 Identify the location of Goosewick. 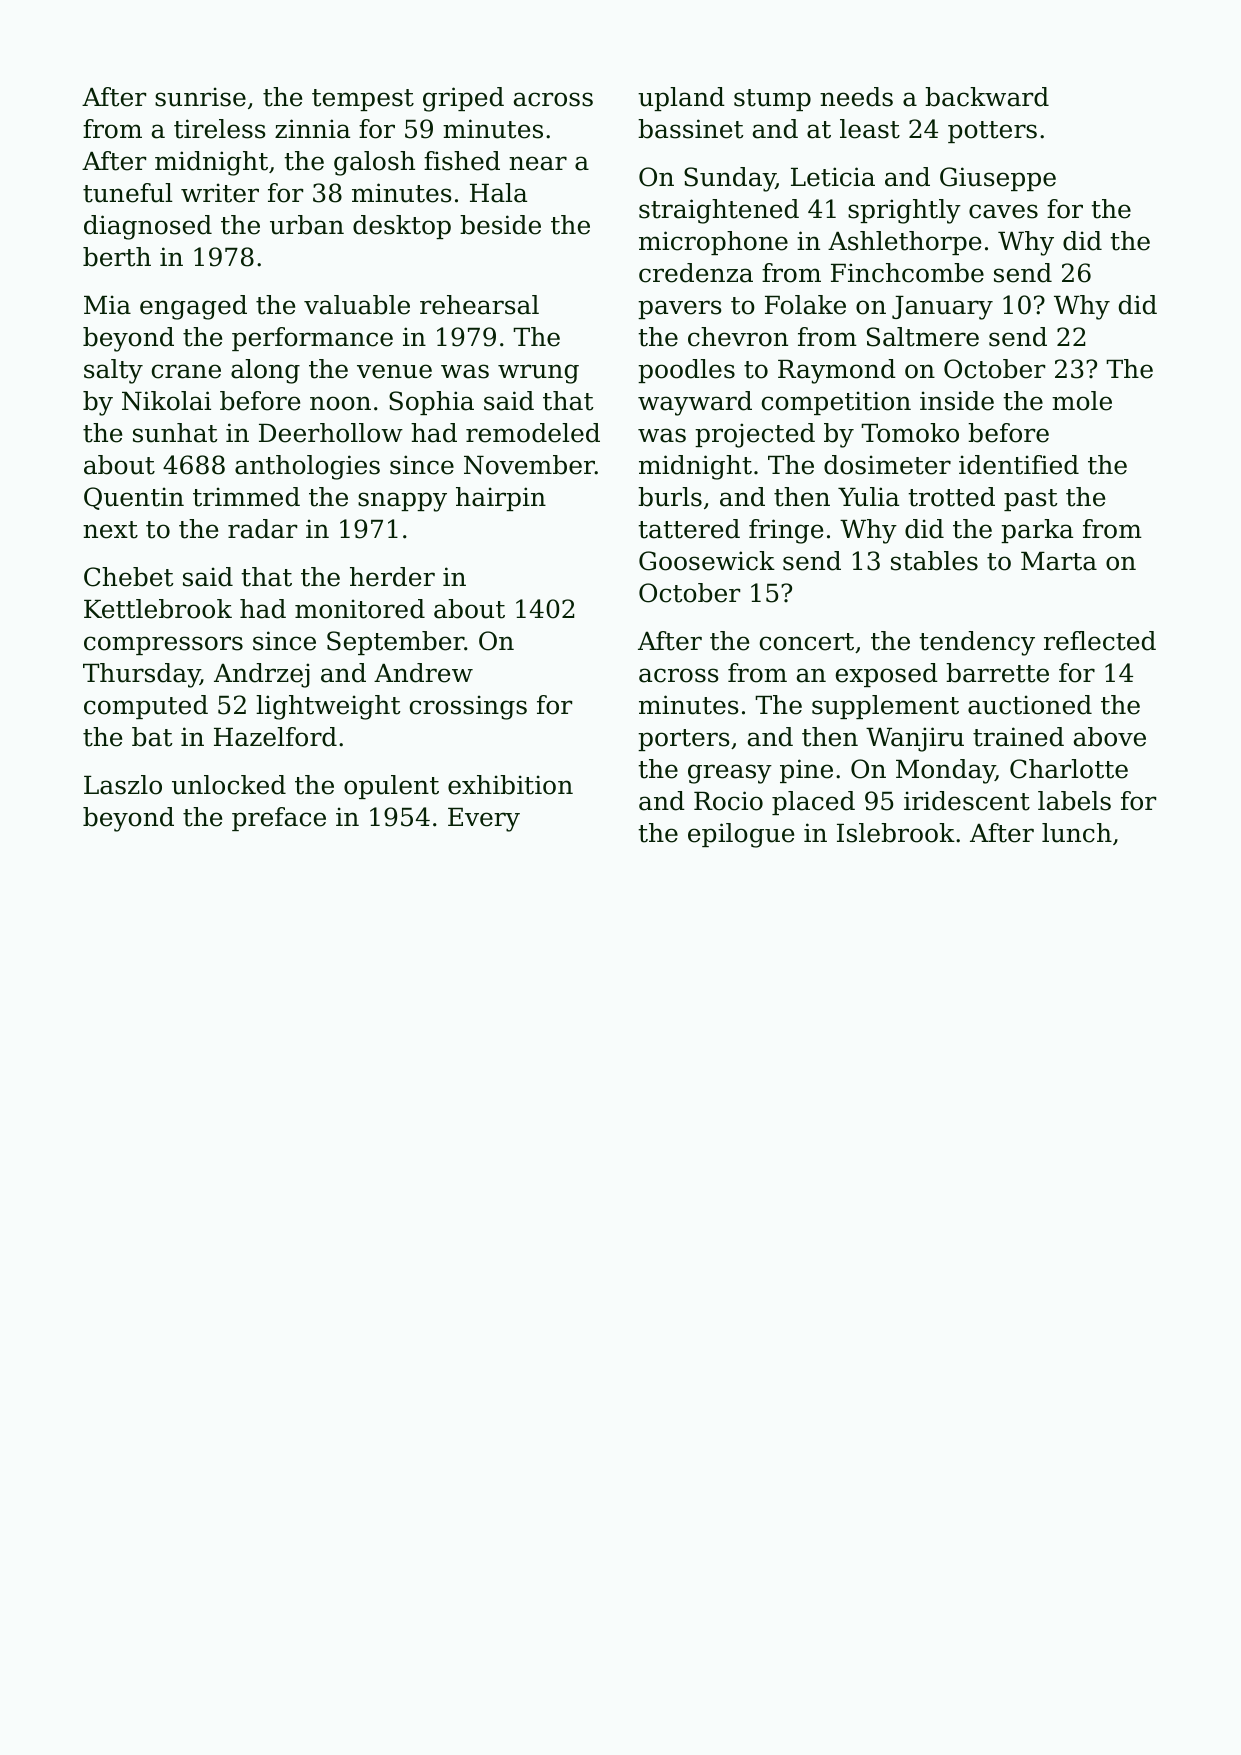
(707, 561).
